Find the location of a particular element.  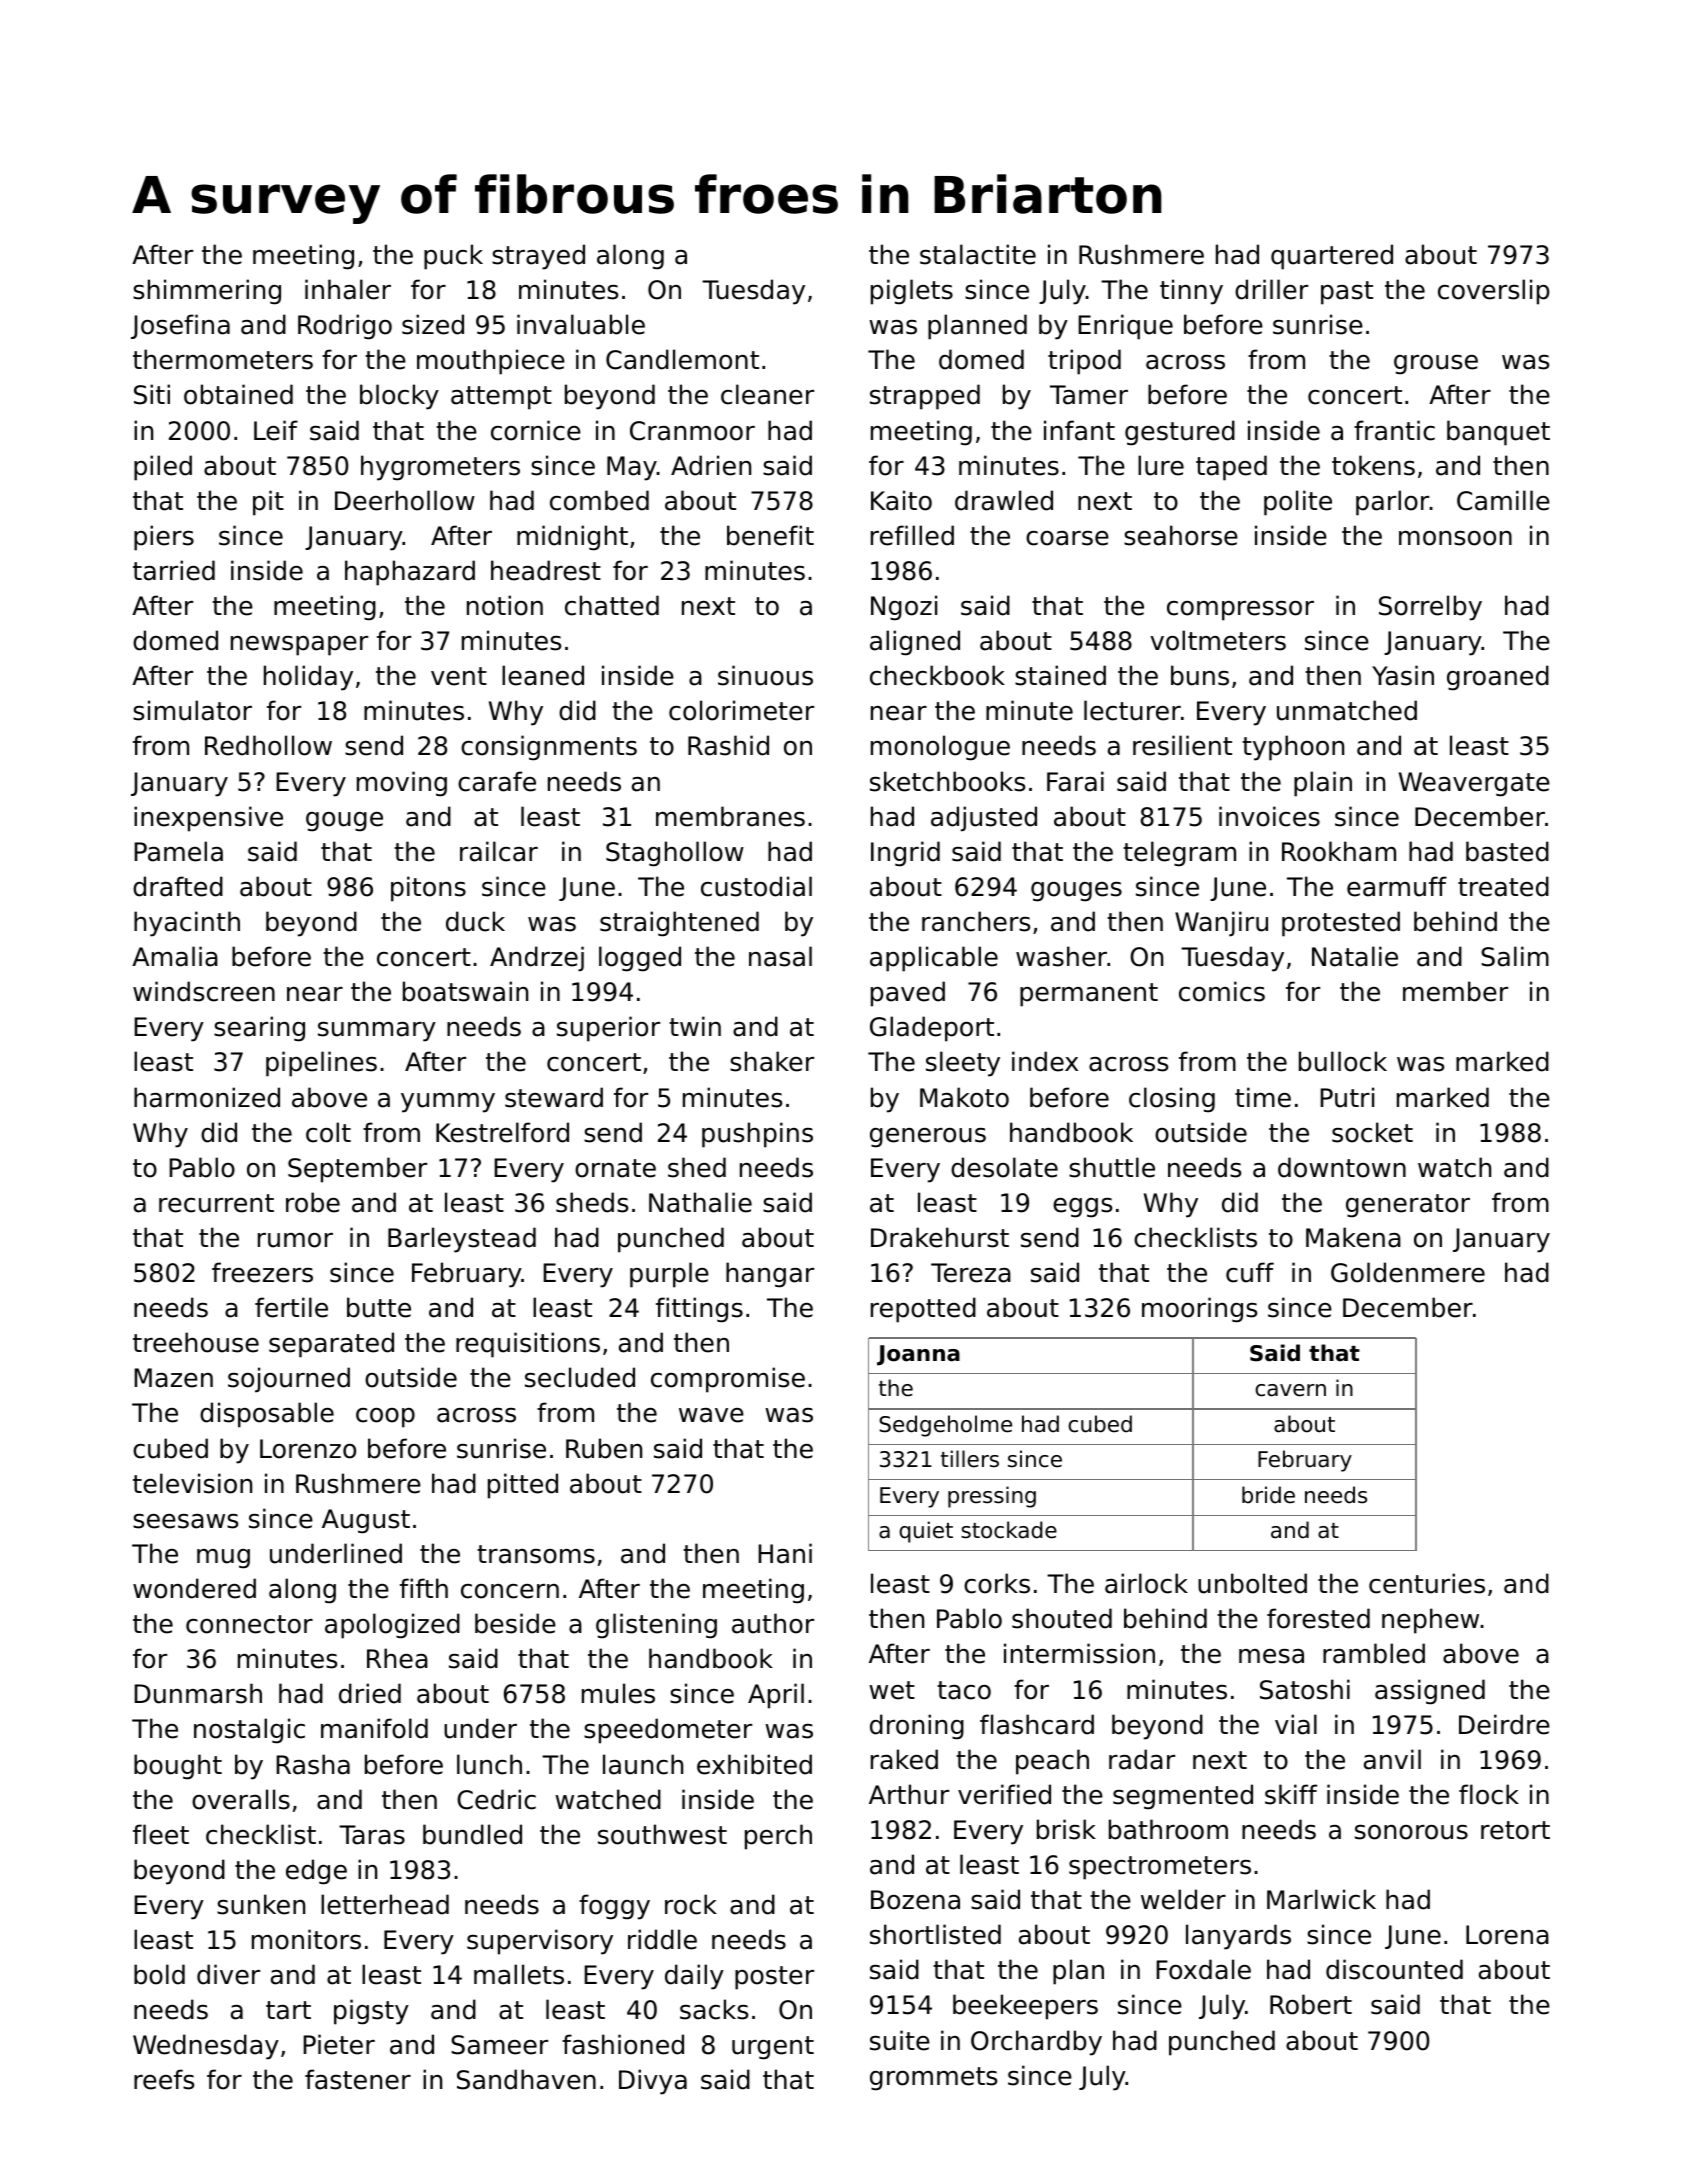

moorings is located at coordinates (1199, 1310).
